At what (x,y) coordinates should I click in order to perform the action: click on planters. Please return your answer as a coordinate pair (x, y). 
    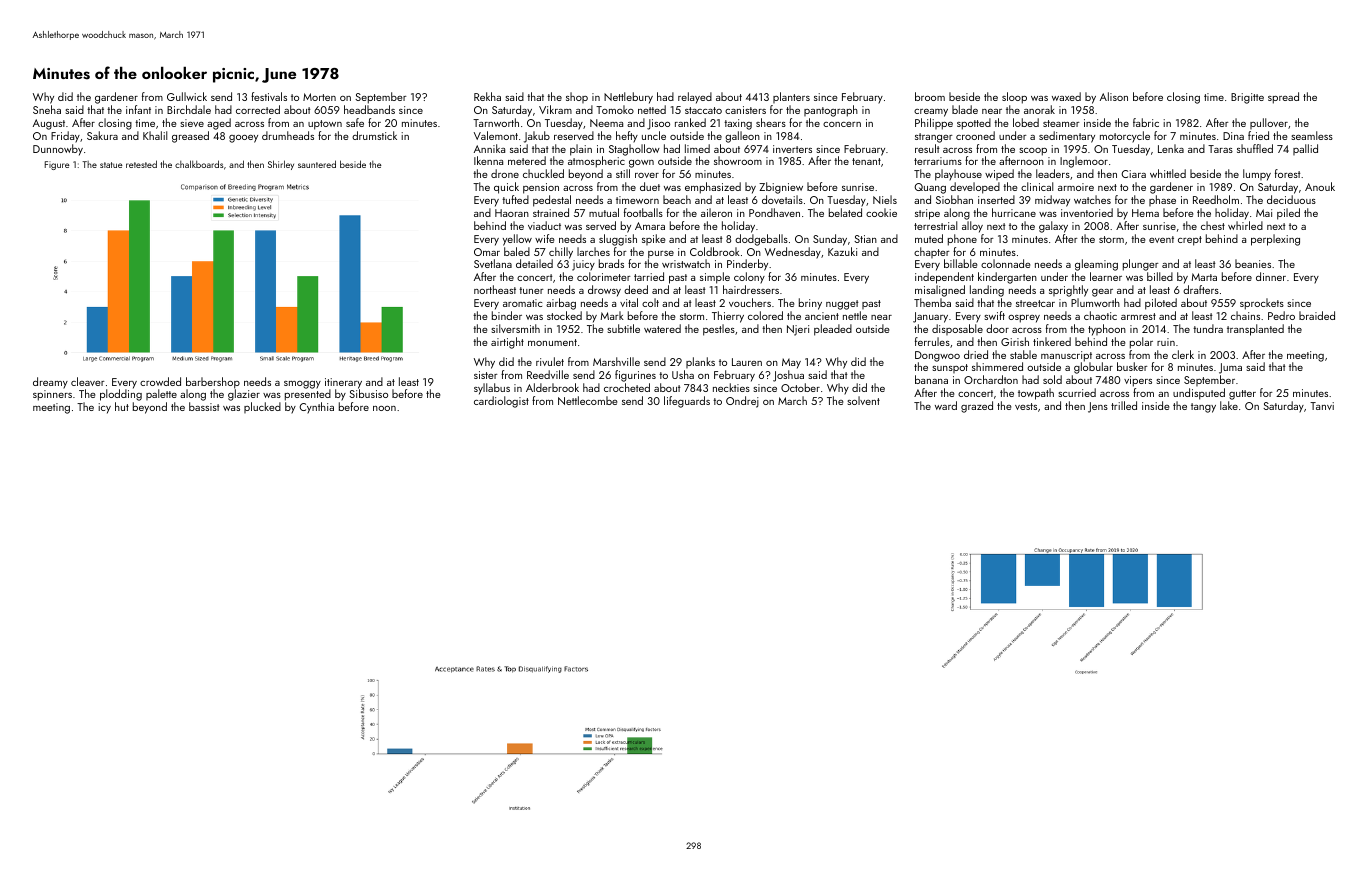
    Looking at the image, I should click on (791, 97).
